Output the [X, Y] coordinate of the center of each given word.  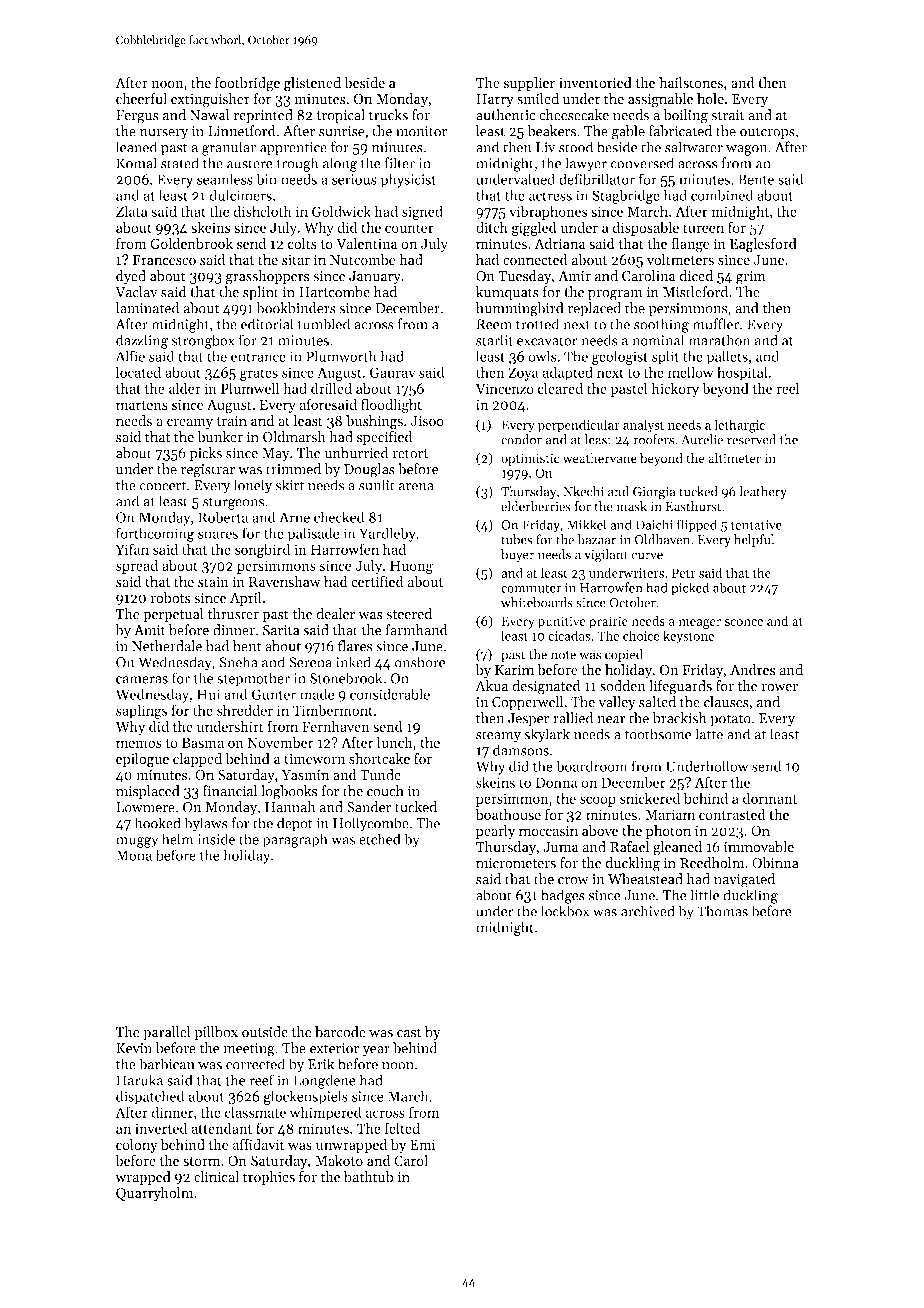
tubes [517, 539]
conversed [642, 163]
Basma [203, 742]
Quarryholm [154, 1194]
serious [354, 179]
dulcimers [241, 195]
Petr [684, 573]
